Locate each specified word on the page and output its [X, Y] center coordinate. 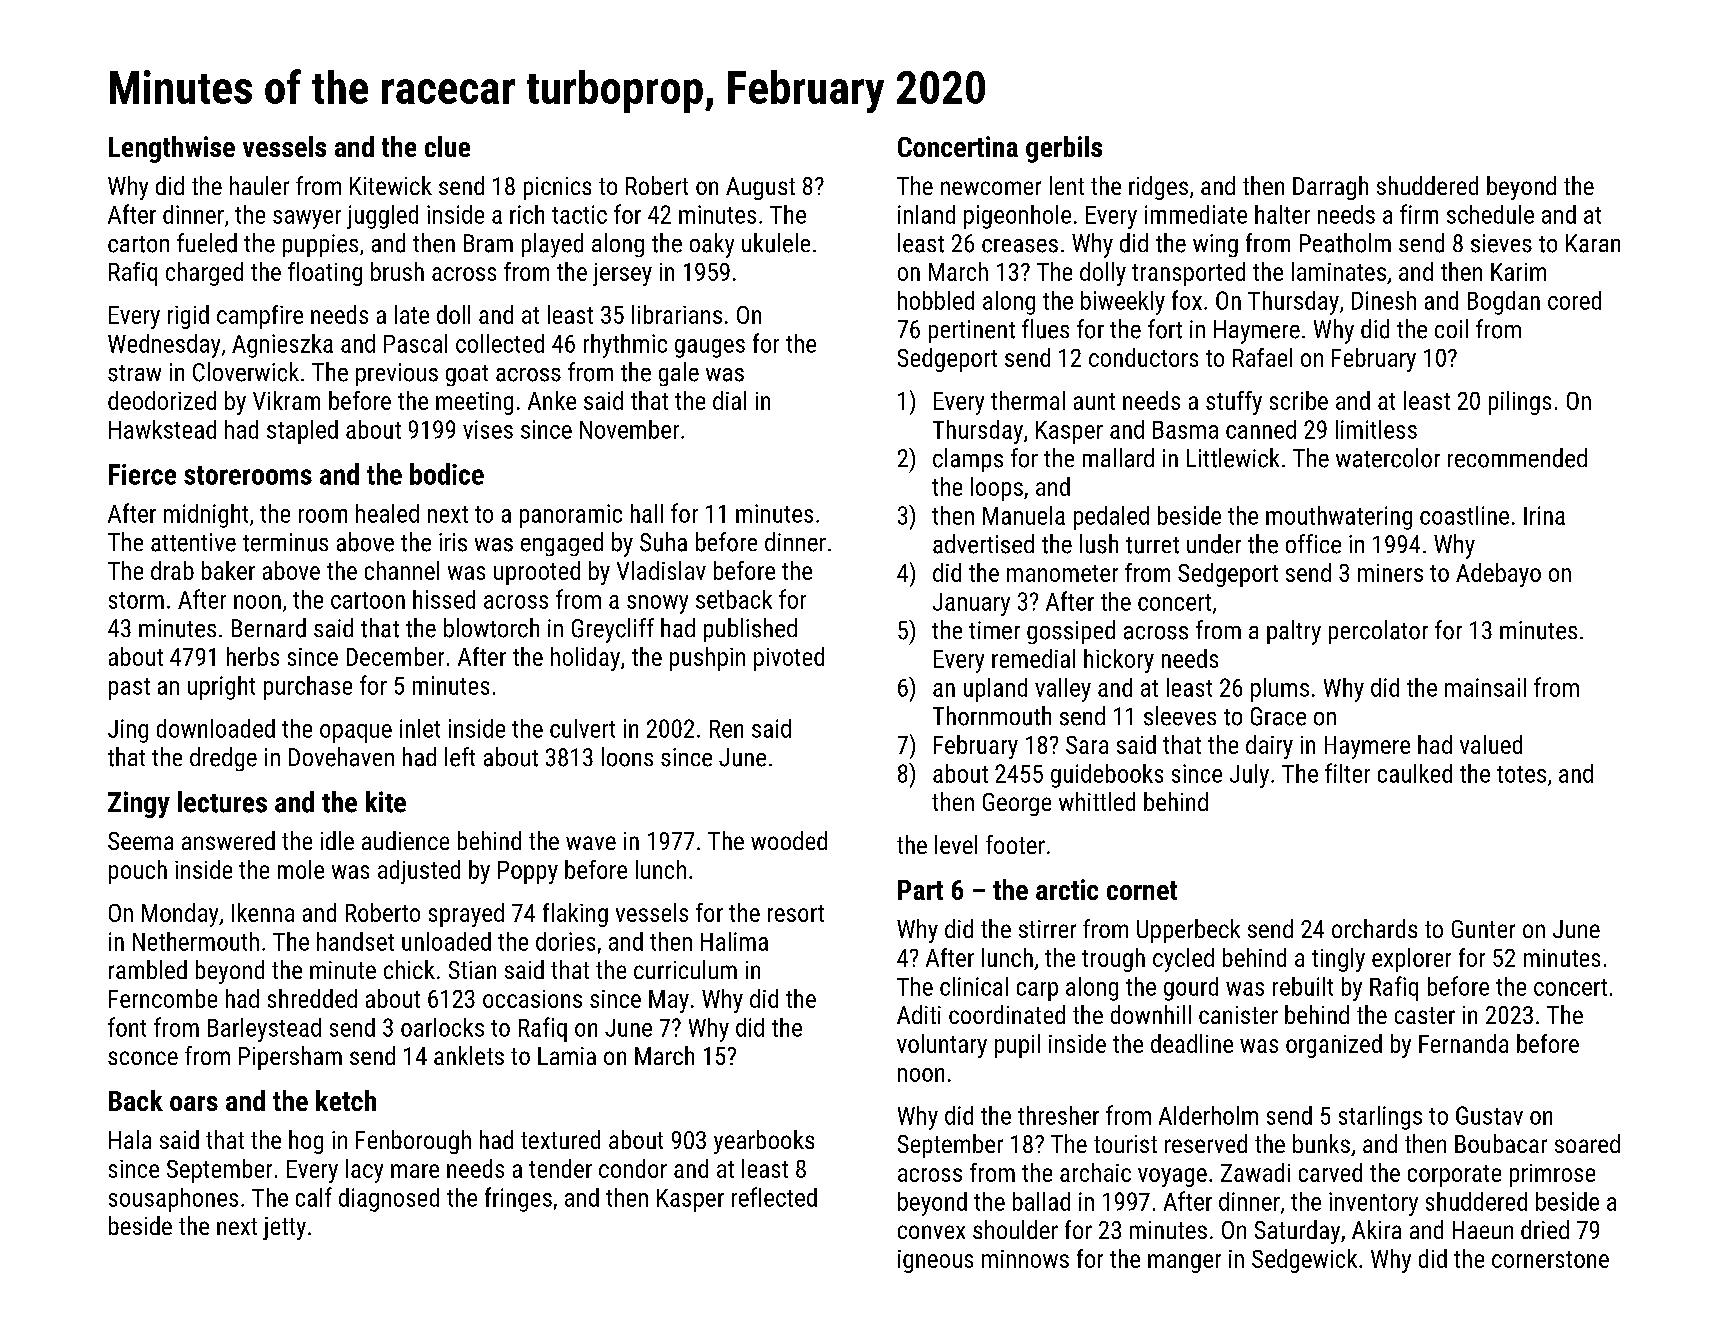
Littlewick [1233, 458]
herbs [253, 656]
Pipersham [290, 1058]
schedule [1490, 214]
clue [447, 146]
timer [994, 630]
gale [679, 374]
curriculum [685, 969]
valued [1491, 744]
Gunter [1483, 929]
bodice [447, 474]
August [760, 188]
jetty [284, 1228]
